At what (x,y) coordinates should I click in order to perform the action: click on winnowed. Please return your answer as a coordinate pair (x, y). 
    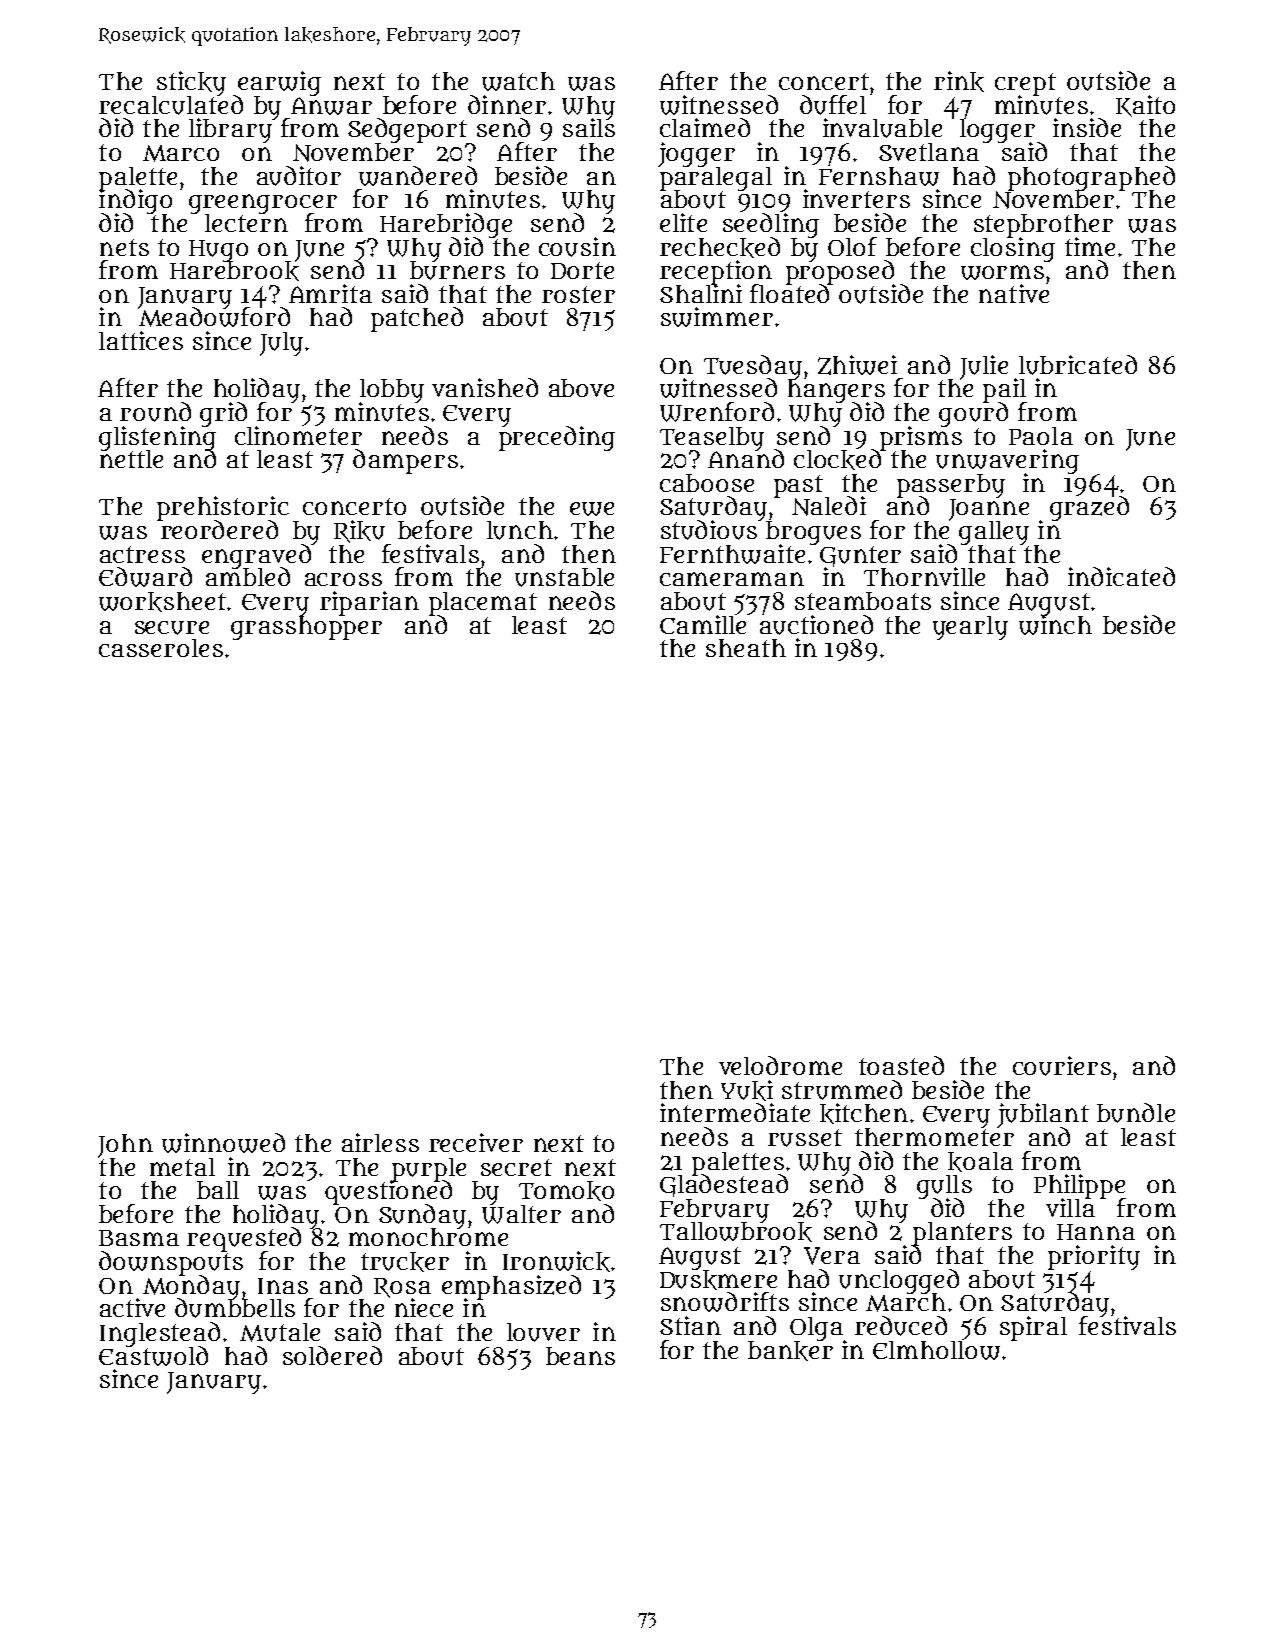
    Looking at the image, I should click on (223, 1143).
